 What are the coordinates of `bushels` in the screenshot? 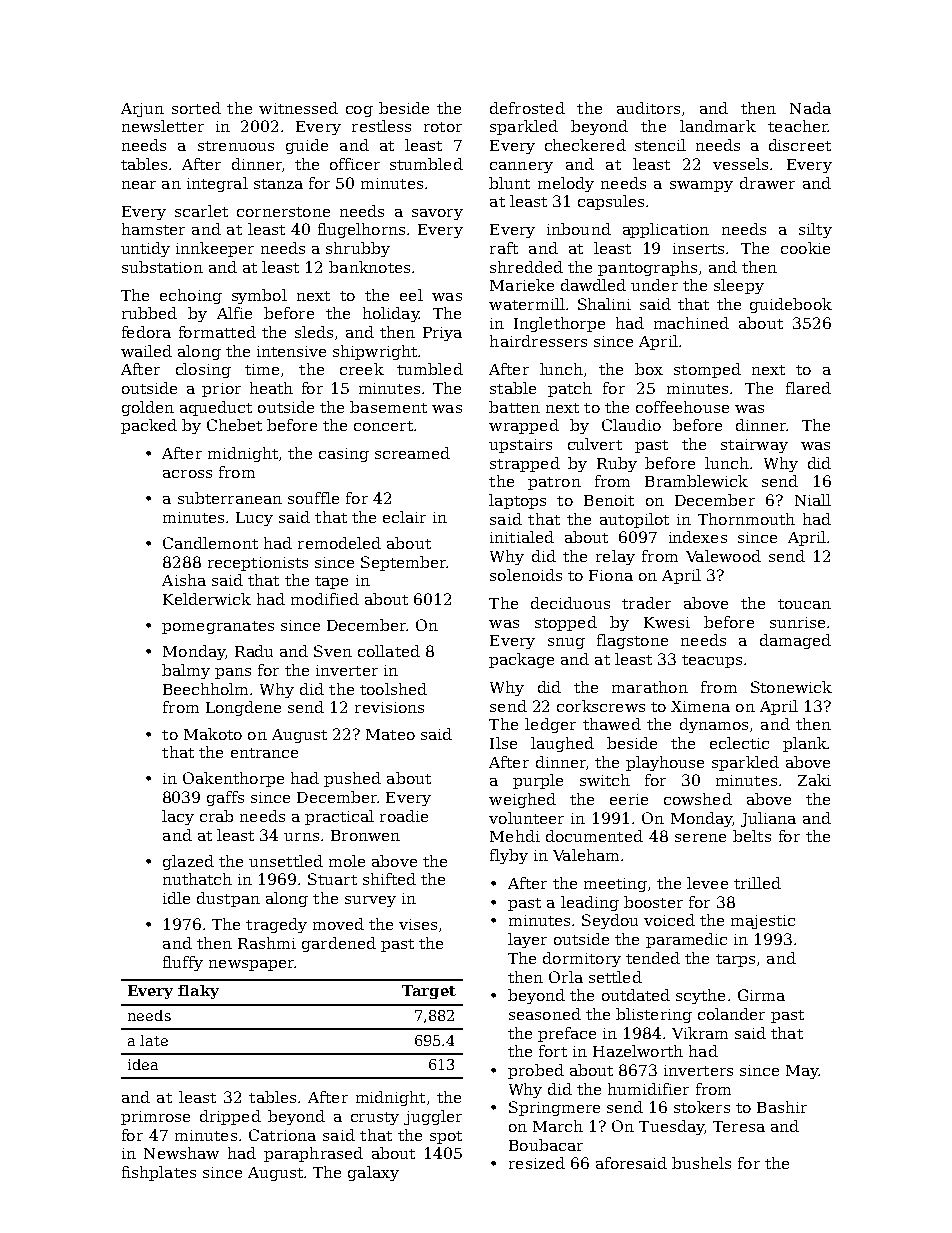 It's located at (701, 1163).
